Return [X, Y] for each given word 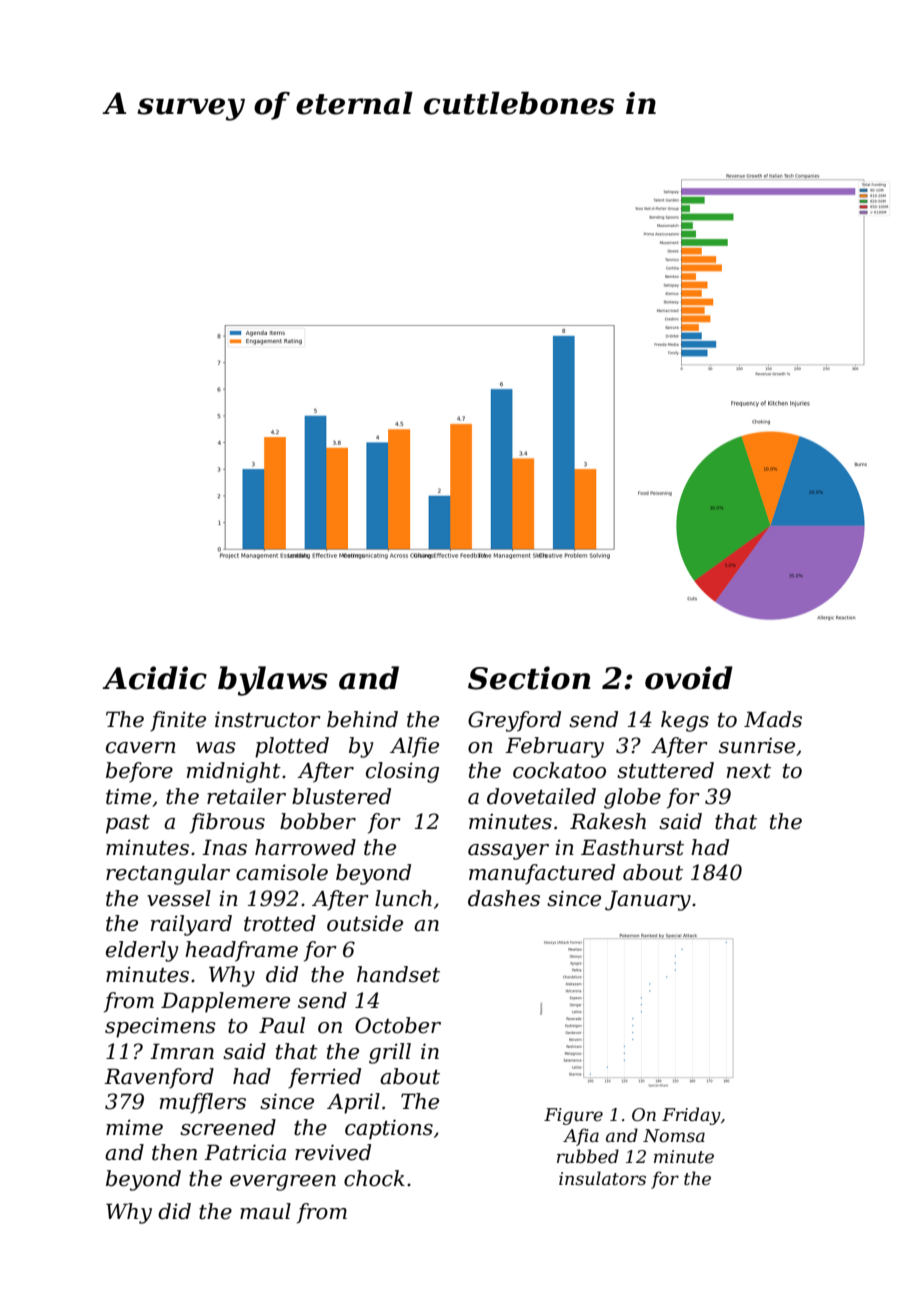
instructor [268, 719]
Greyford [514, 721]
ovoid [689, 678]
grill [390, 1053]
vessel [179, 898]
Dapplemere [225, 1002]
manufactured [542, 874]
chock [374, 1178]
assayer [508, 852]
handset [398, 974]
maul [265, 1211]
